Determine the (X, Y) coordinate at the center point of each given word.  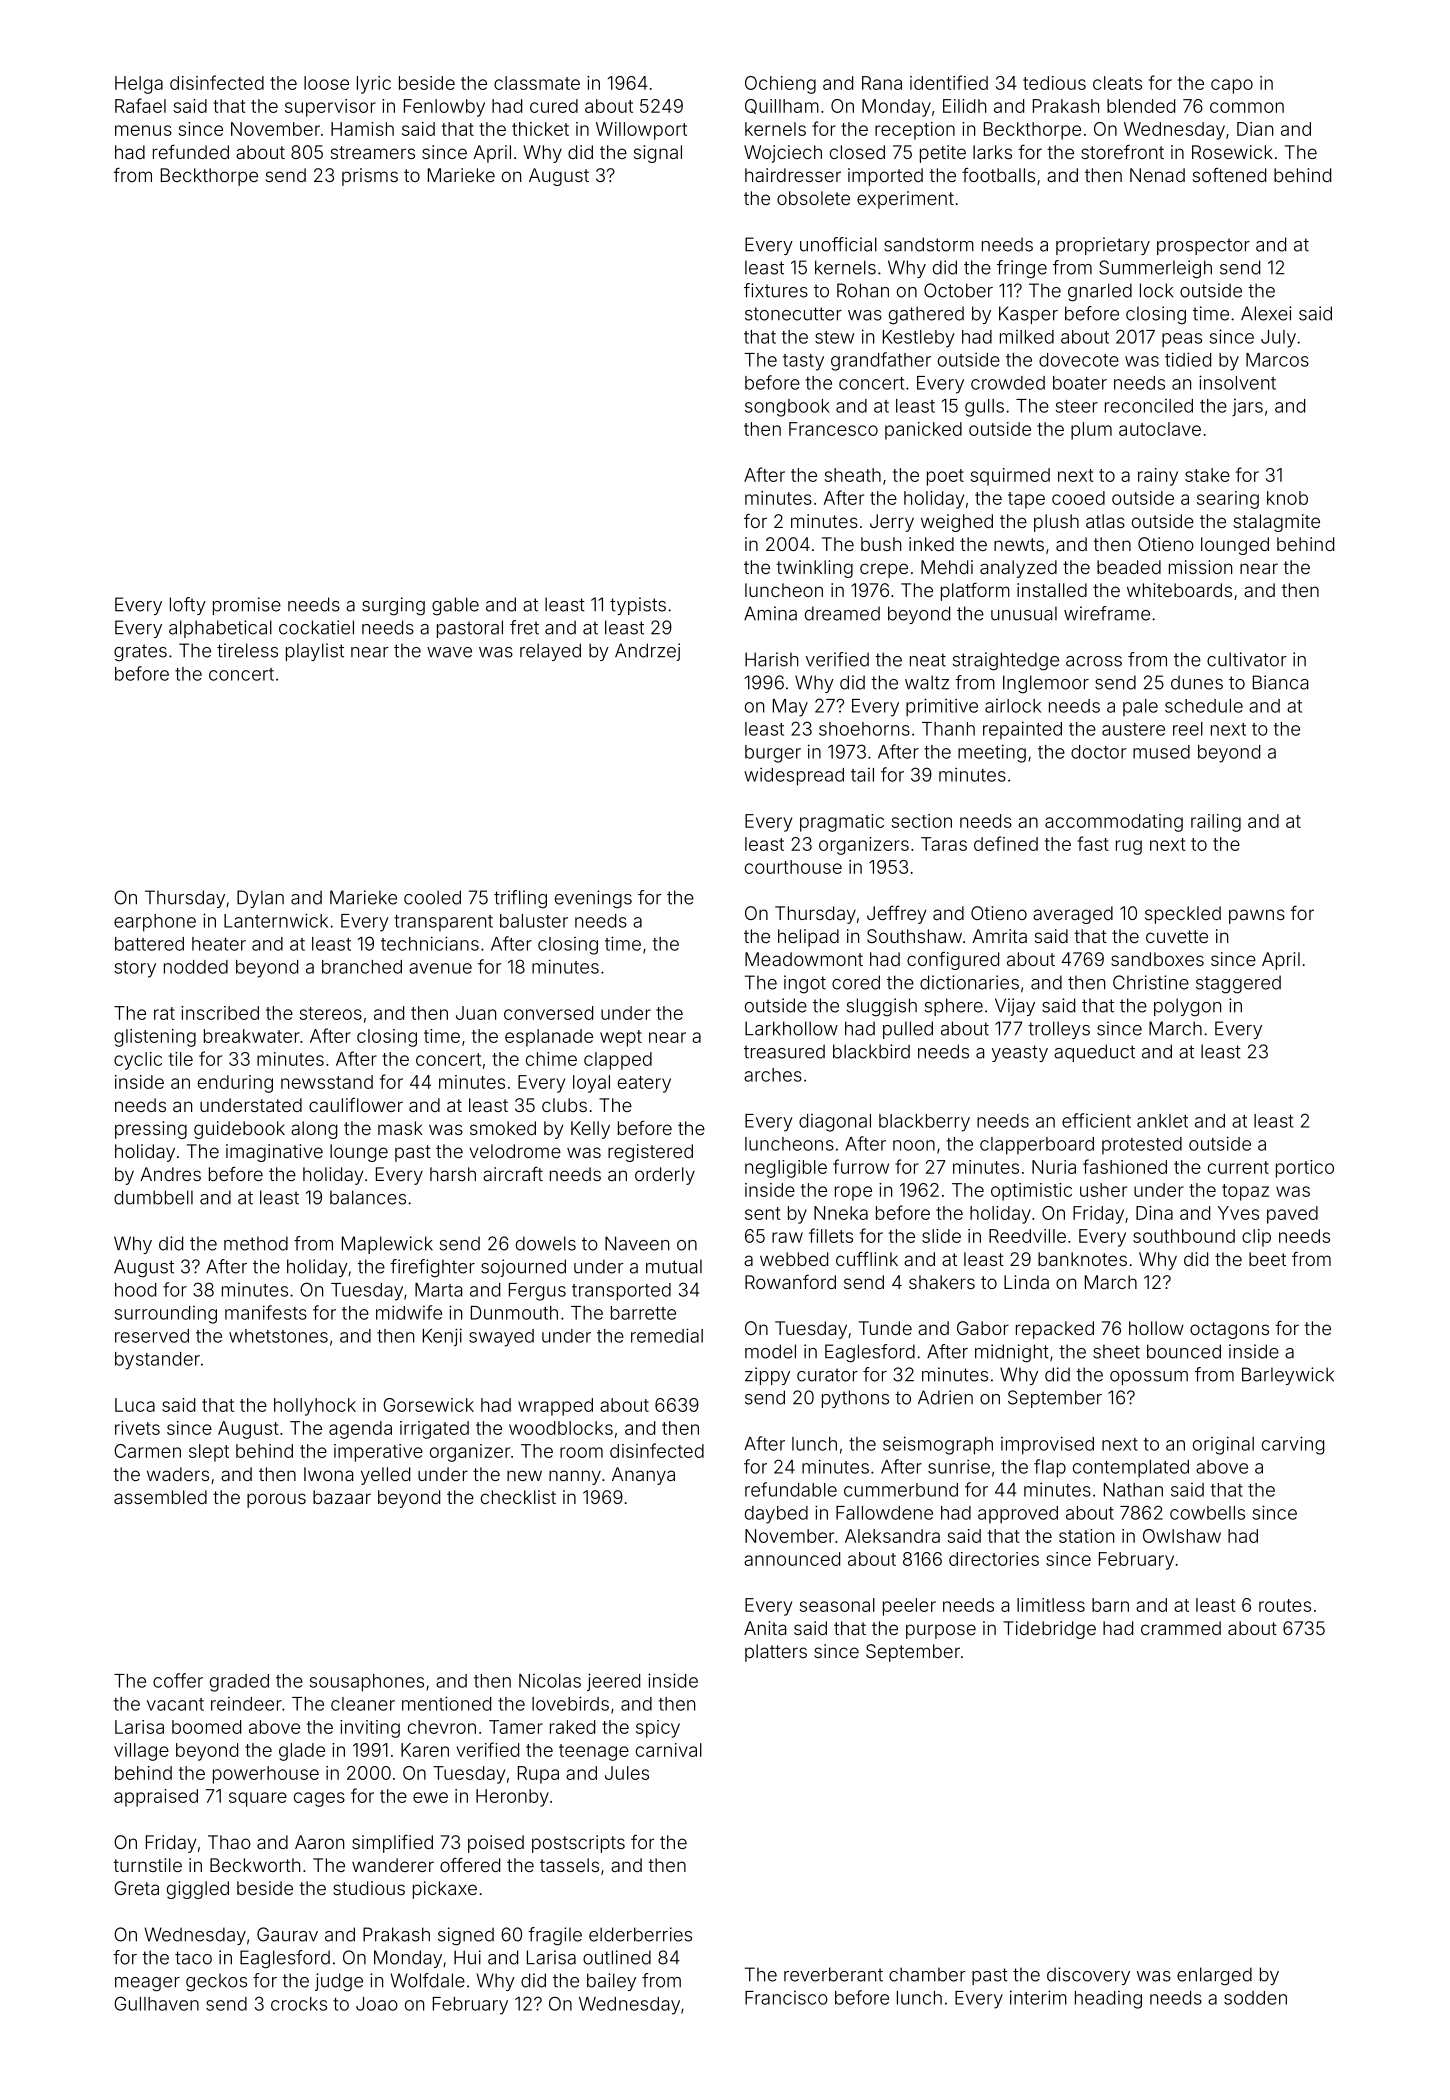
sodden (1255, 1998)
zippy (767, 1376)
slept (209, 1453)
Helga (139, 85)
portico (1305, 1169)
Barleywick (1288, 1376)
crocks (299, 2004)
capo (1232, 86)
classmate (537, 83)
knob (1287, 498)
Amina (770, 613)
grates (140, 653)
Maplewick (387, 1245)
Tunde (885, 1328)
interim (1038, 1997)
